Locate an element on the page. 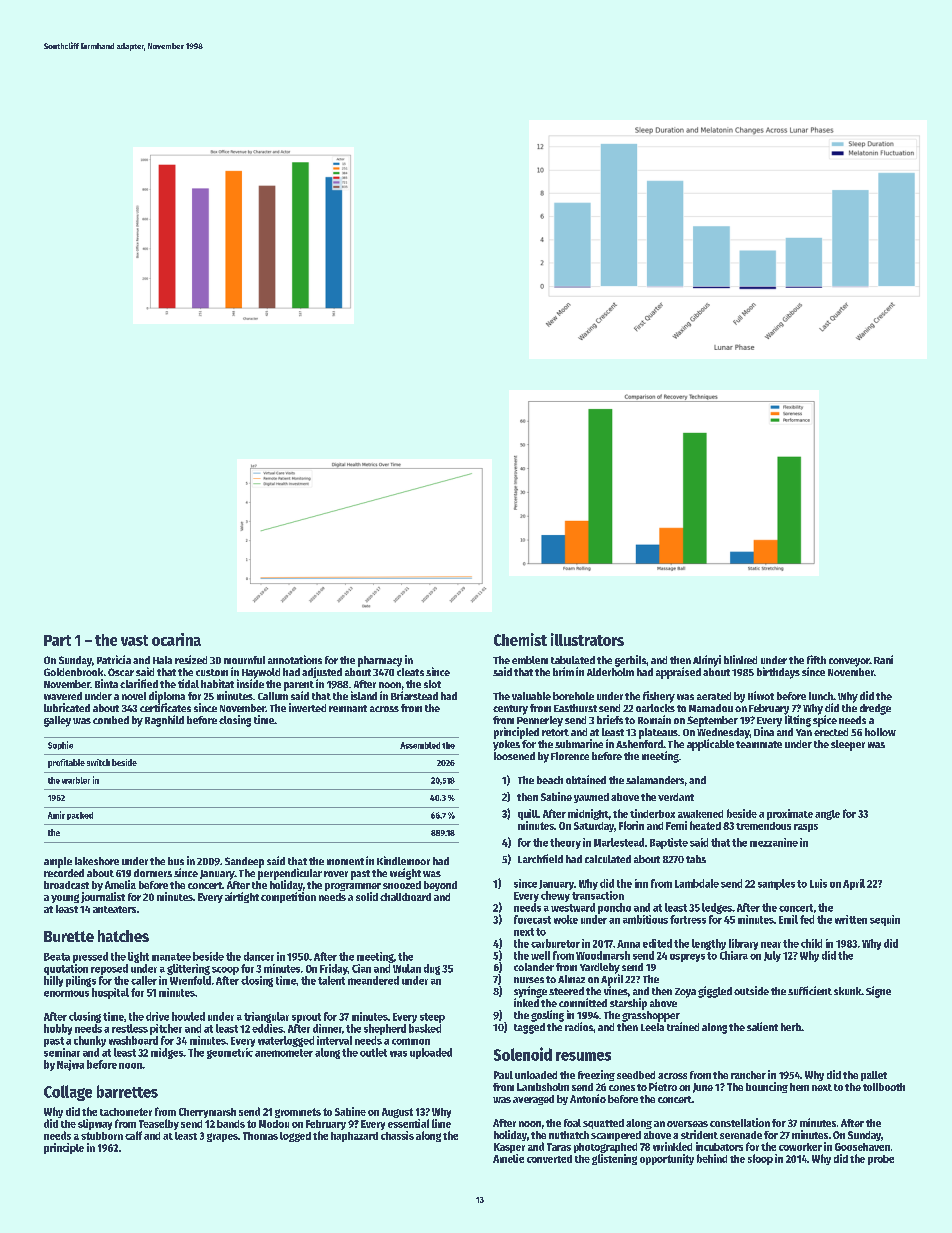 The width and height of the document is (952, 1233). Lambdale is located at coordinates (697, 883).
